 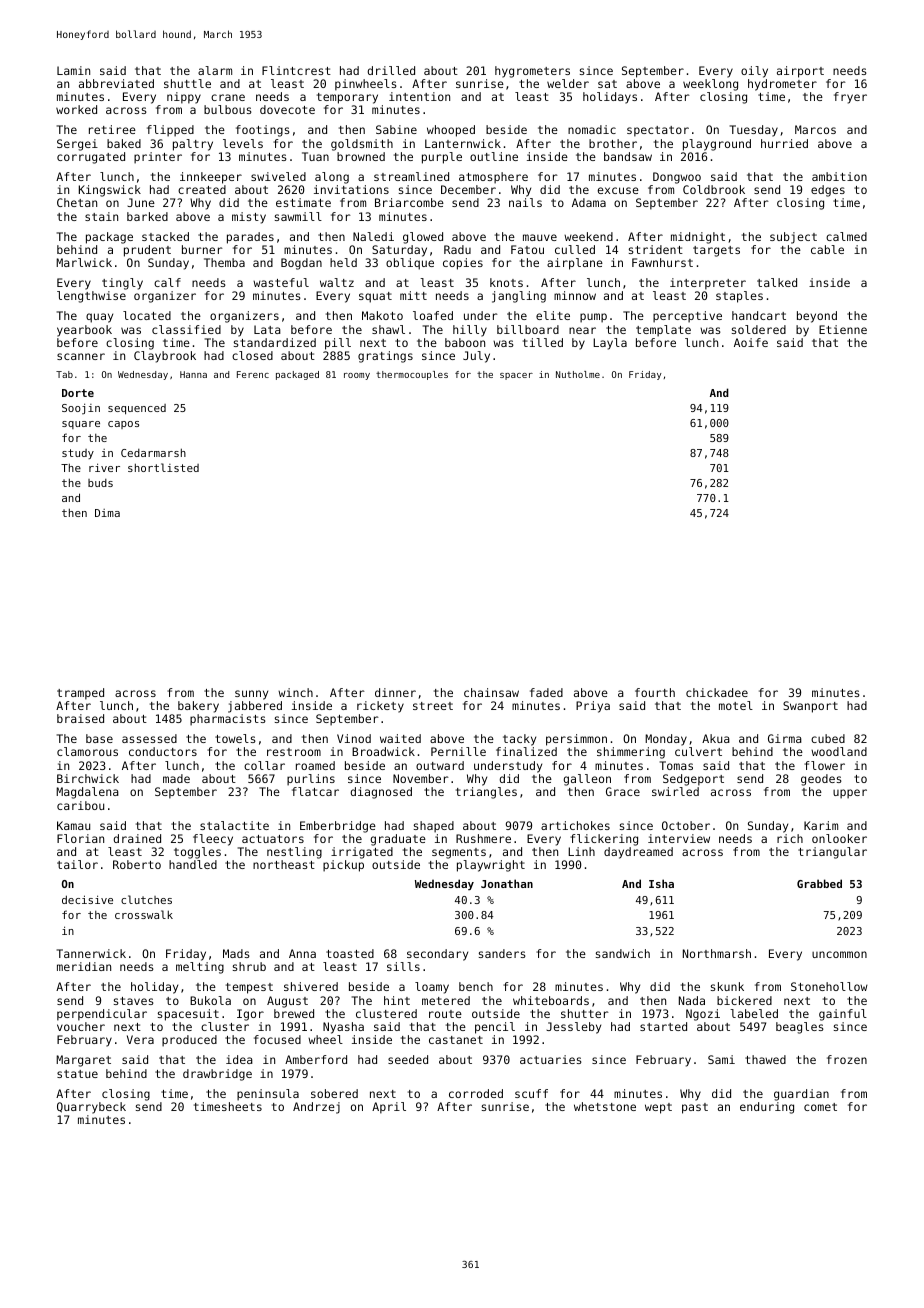 What do you see at coordinates (228, 720) in the image?
I see `pharmacists` at bounding box center [228, 720].
